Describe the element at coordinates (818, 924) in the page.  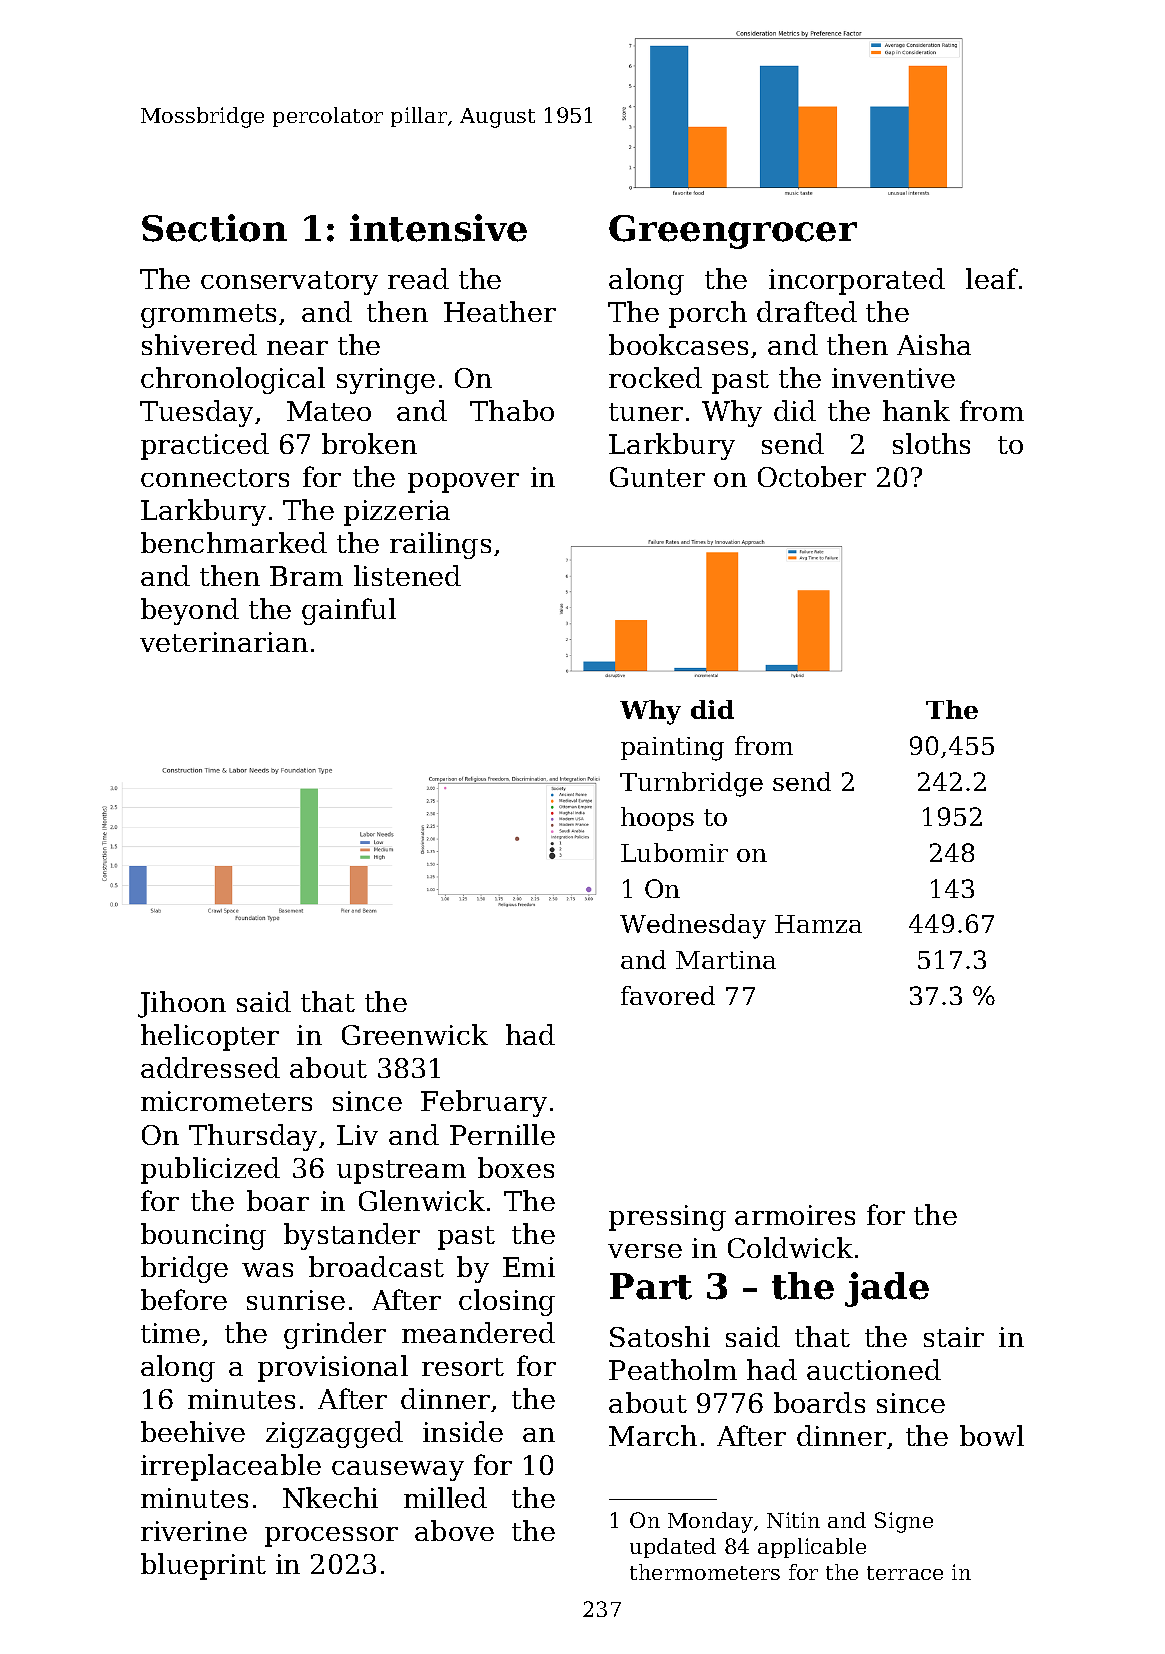
I see `Hamza` at that location.
